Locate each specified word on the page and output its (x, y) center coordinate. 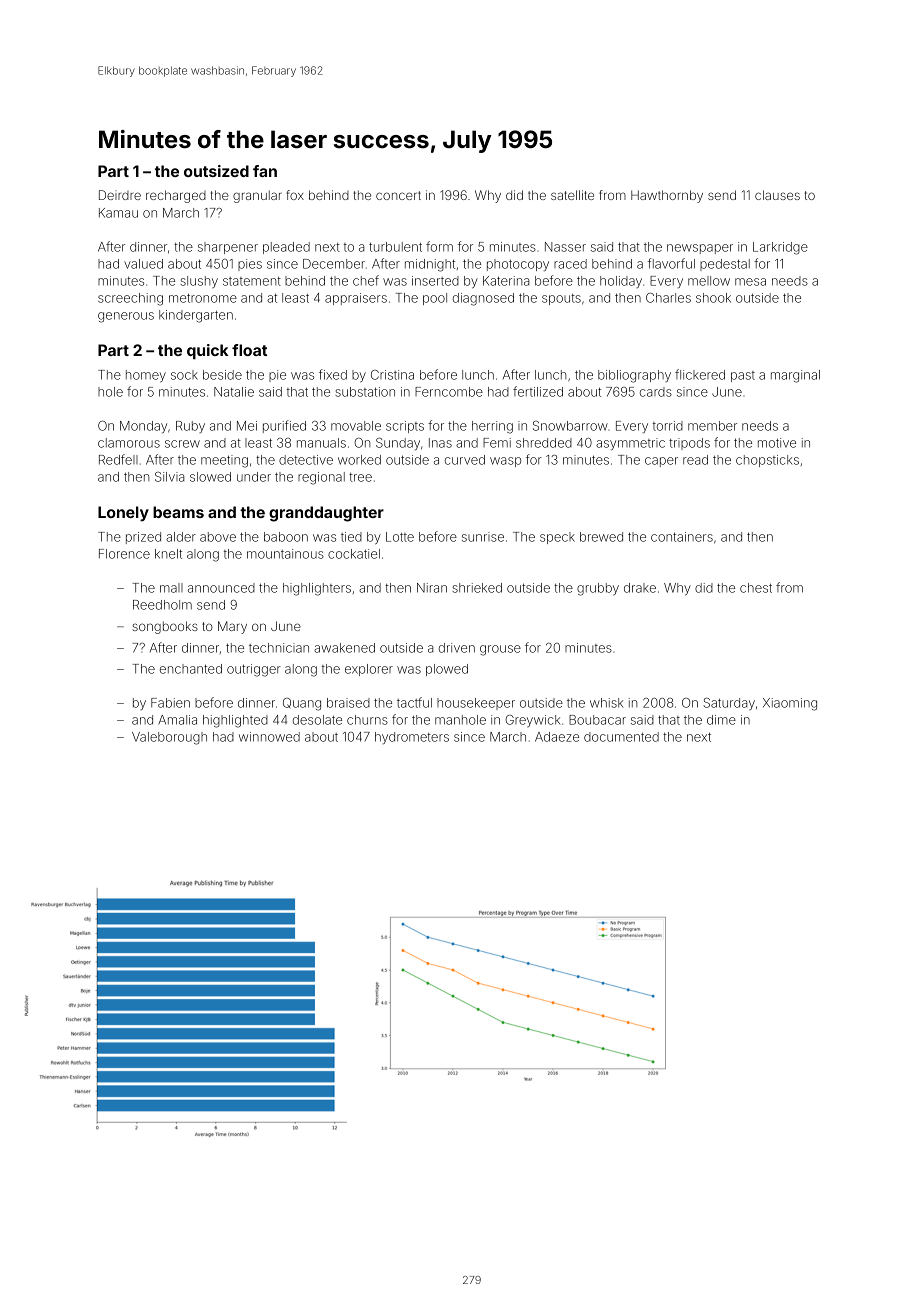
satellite (572, 195)
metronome (203, 298)
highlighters (317, 589)
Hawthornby (667, 196)
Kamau (118, 213)
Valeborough (169, 738)
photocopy (518, 265)
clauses (777, 195)
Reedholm (162, 605)
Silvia (169, 477)
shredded (544, 443)
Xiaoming (790, 704)
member (712, 426)
